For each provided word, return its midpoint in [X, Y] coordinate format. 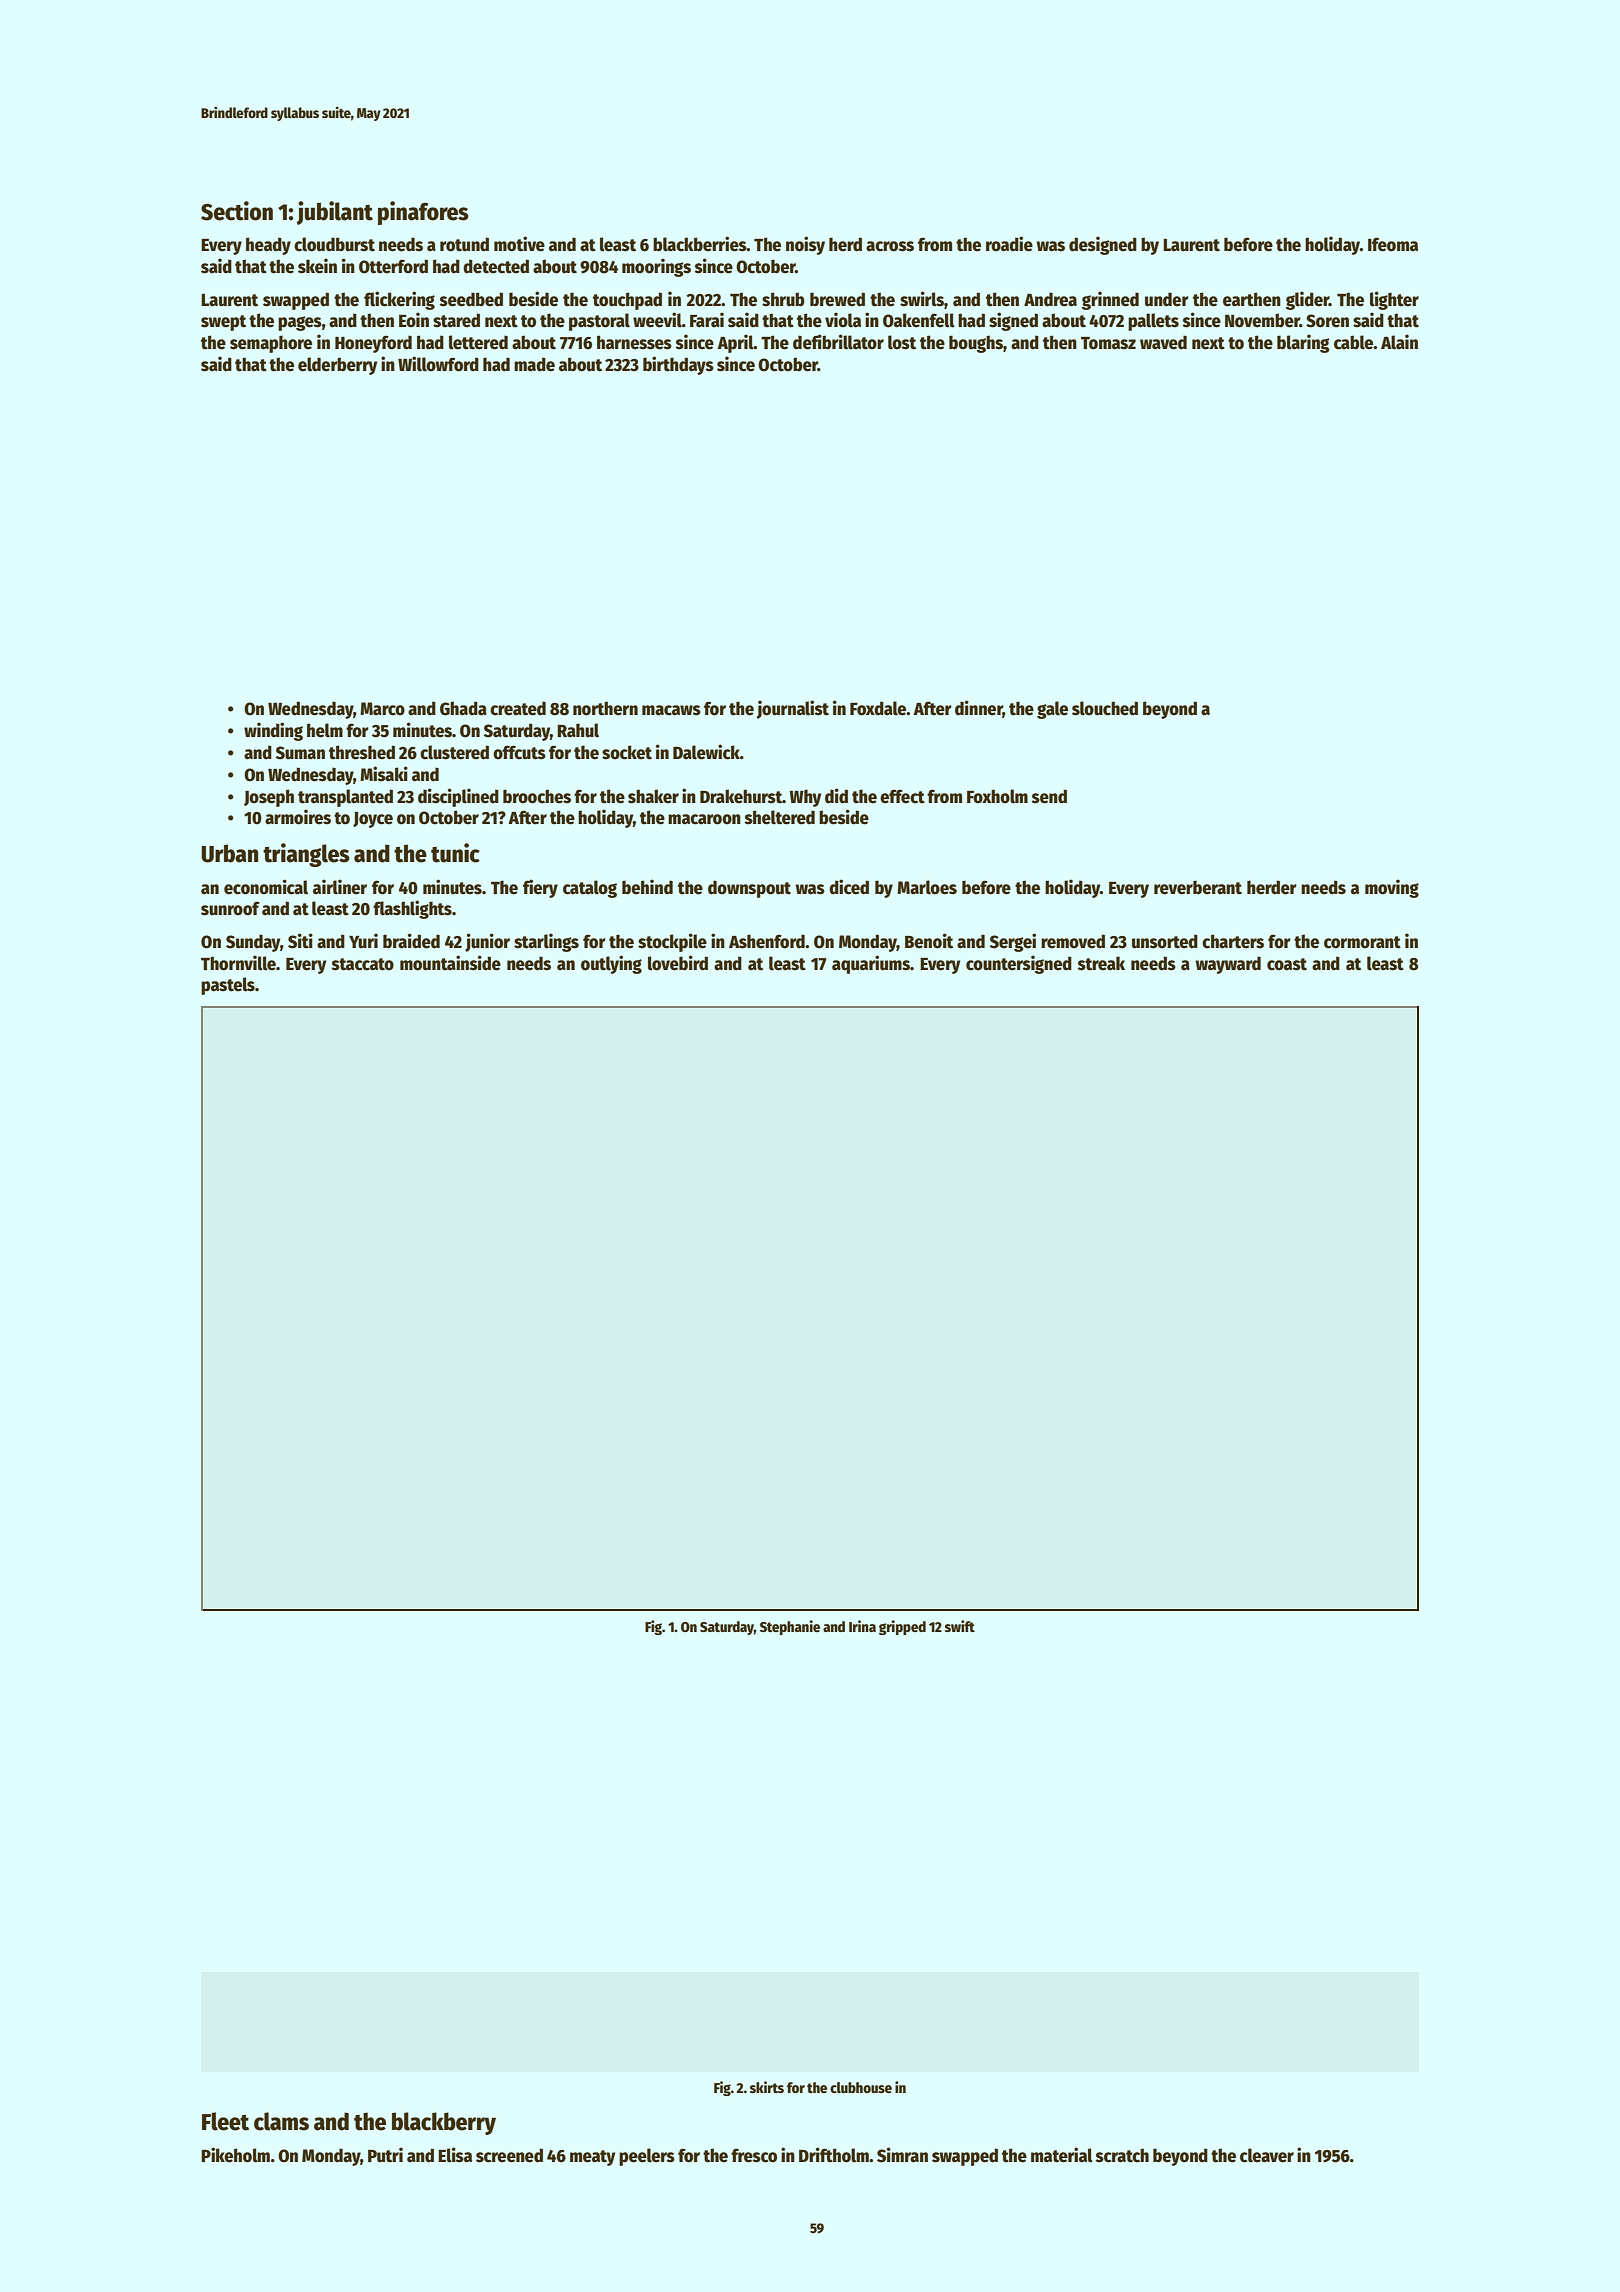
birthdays [678, 365]
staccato [363, 964]
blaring [1303, 343]
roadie [1009, 244]
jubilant [335, 213]
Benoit [929, 941]
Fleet [225, 2121]
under [1167, 299]
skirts [767, 2087]
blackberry [444, 2123]
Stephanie [790, 1627]
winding [273, 731]
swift [960, 1626]
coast [1287, 964]
